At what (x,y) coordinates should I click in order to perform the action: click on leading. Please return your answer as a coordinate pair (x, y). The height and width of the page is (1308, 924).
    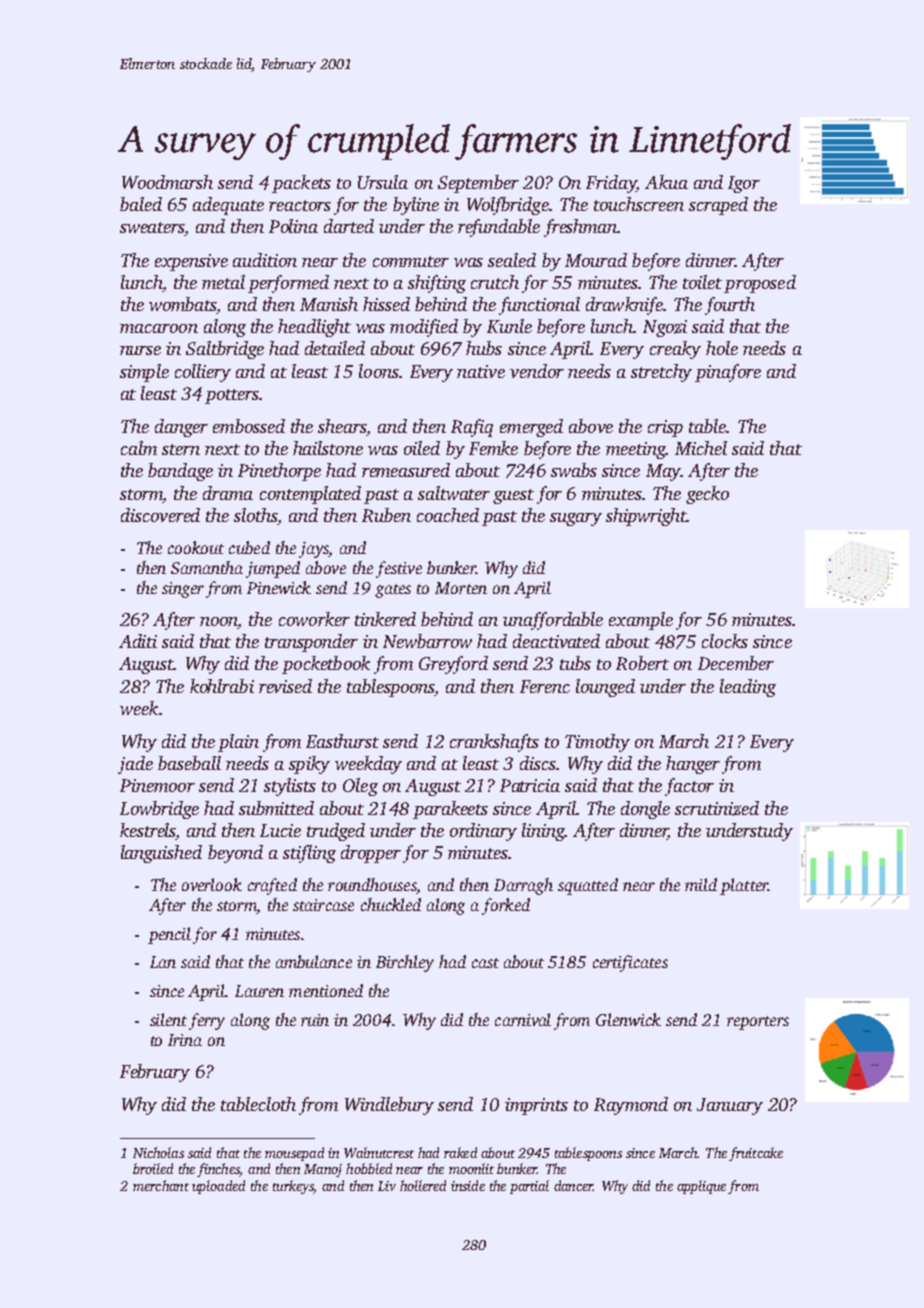
    Looking at the image, I should click on (748, 688).
